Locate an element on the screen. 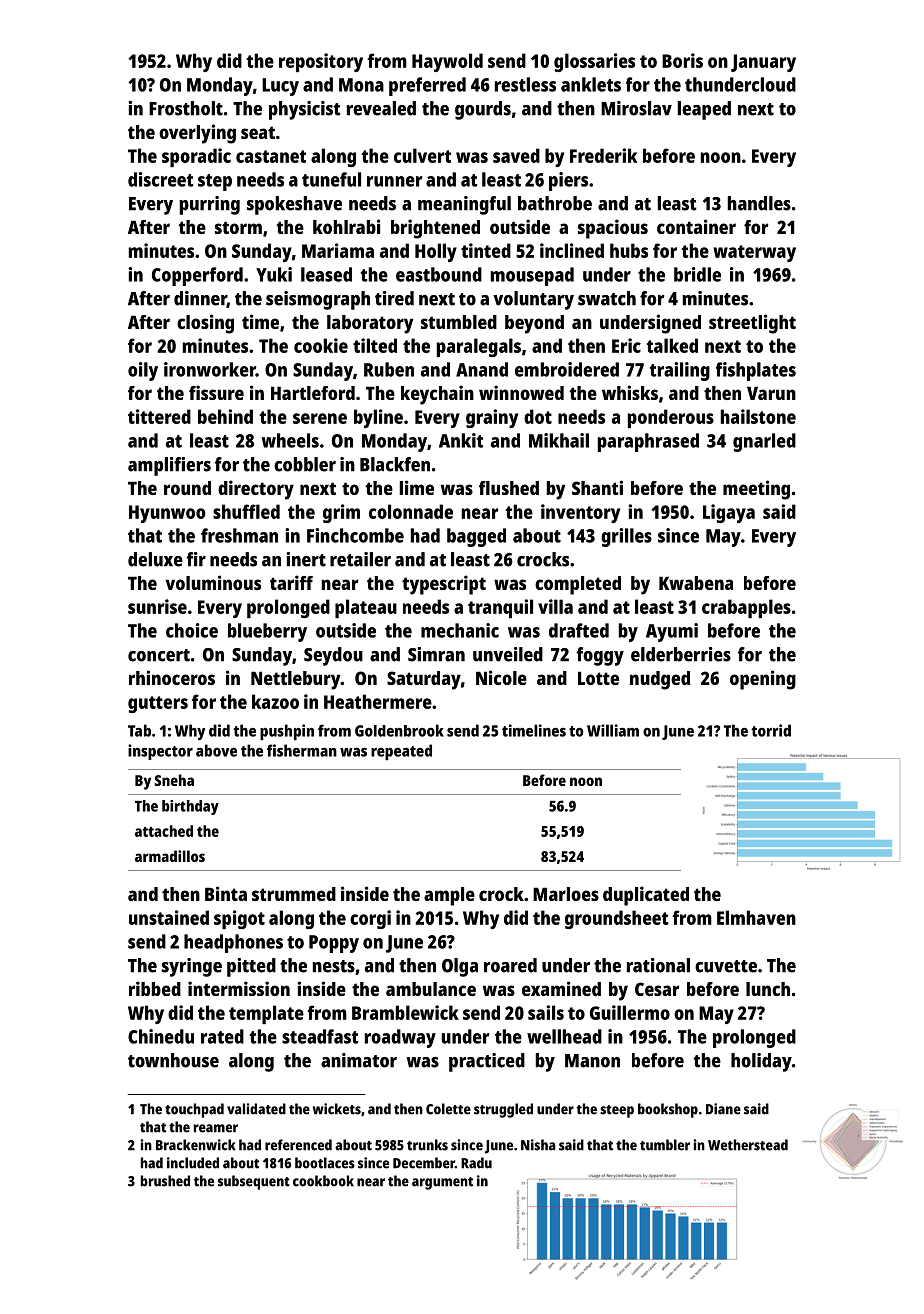 This screenshot has width=924, height=1314. Guillermo is located at coordinates (630, 1012).
